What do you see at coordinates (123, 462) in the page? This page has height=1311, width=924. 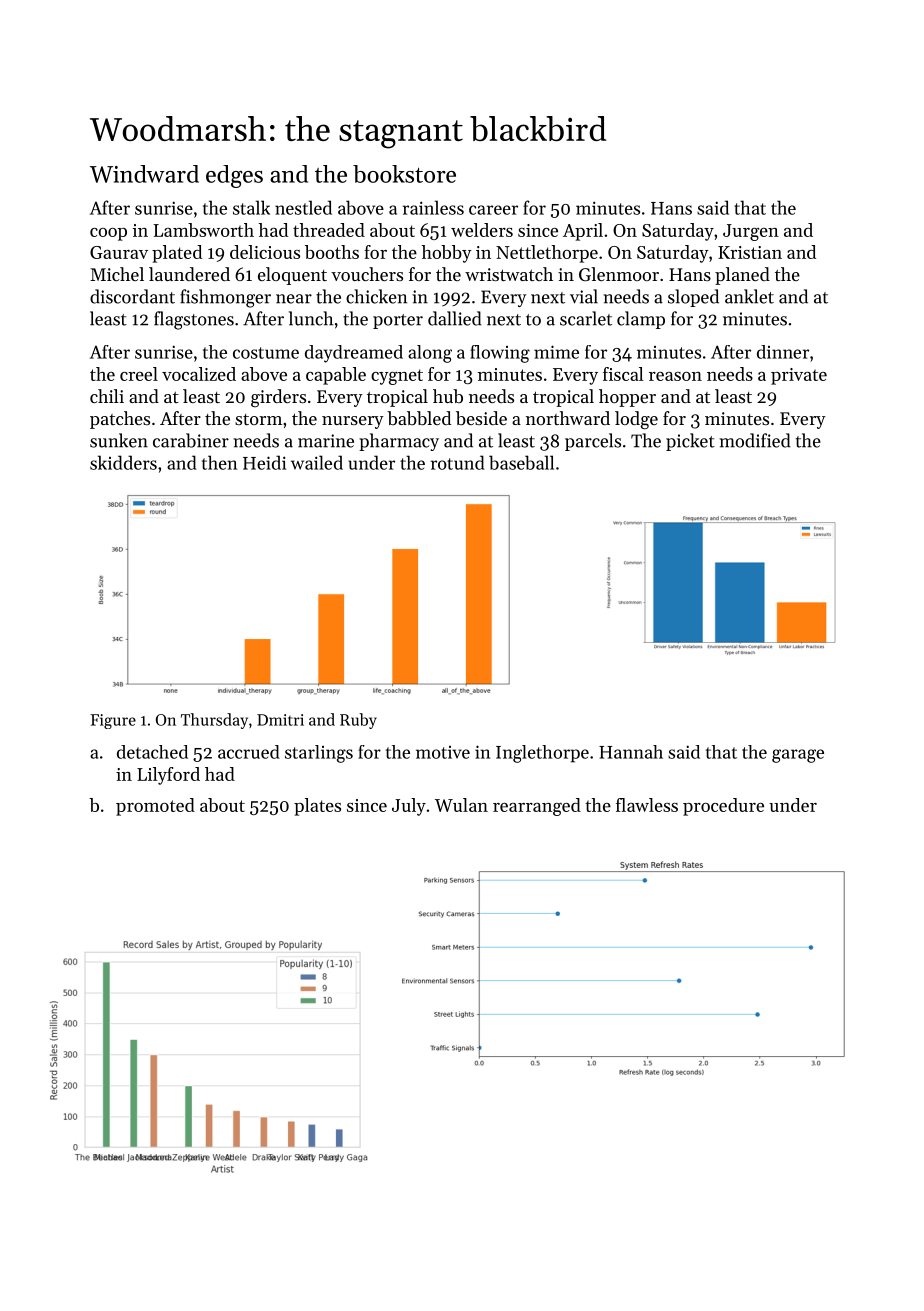 I see `skidders` at bounding box center [123, 462].
